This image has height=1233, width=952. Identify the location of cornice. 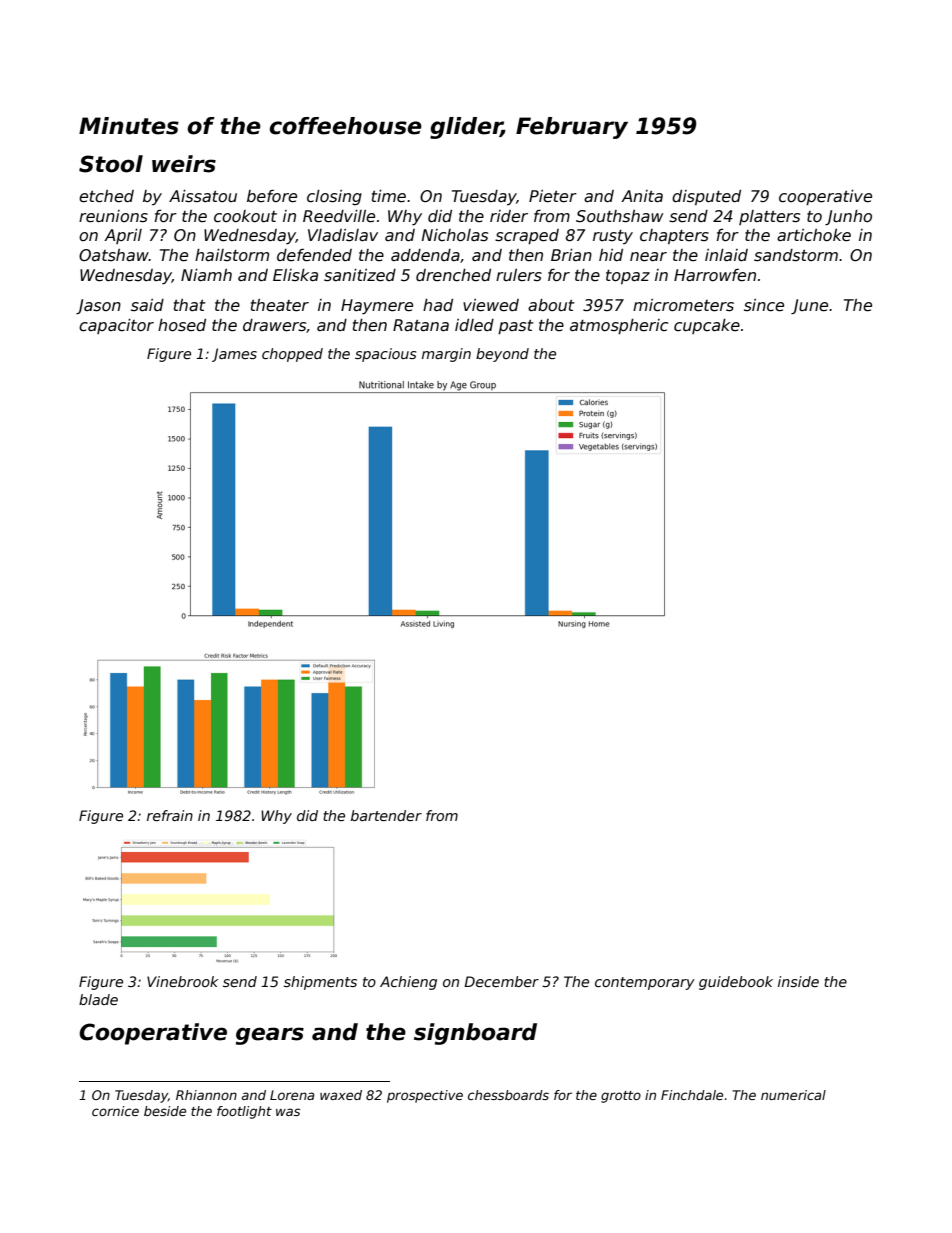
(115, 1111).
